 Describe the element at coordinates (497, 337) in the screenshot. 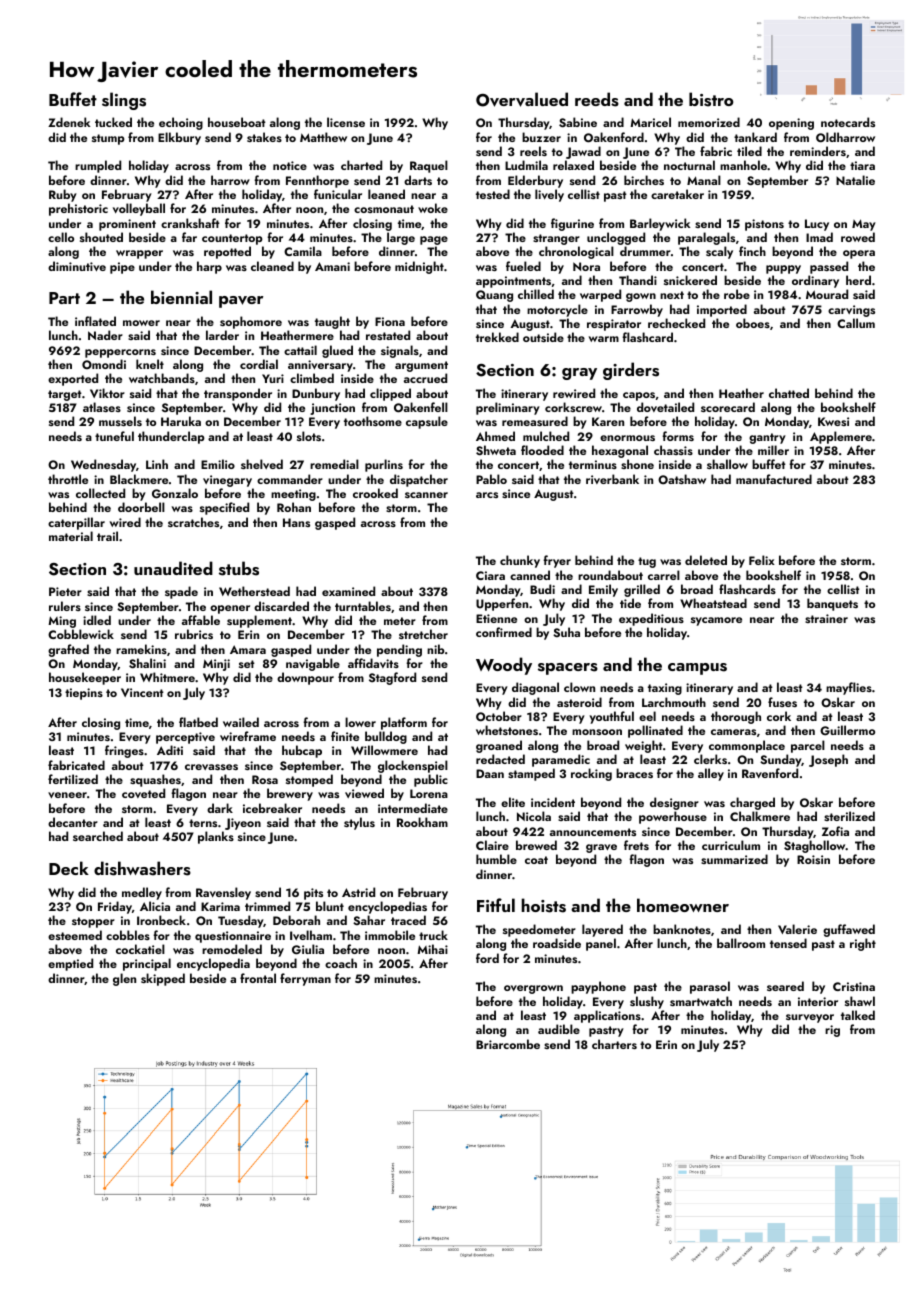

I see `trekked` at that location.
